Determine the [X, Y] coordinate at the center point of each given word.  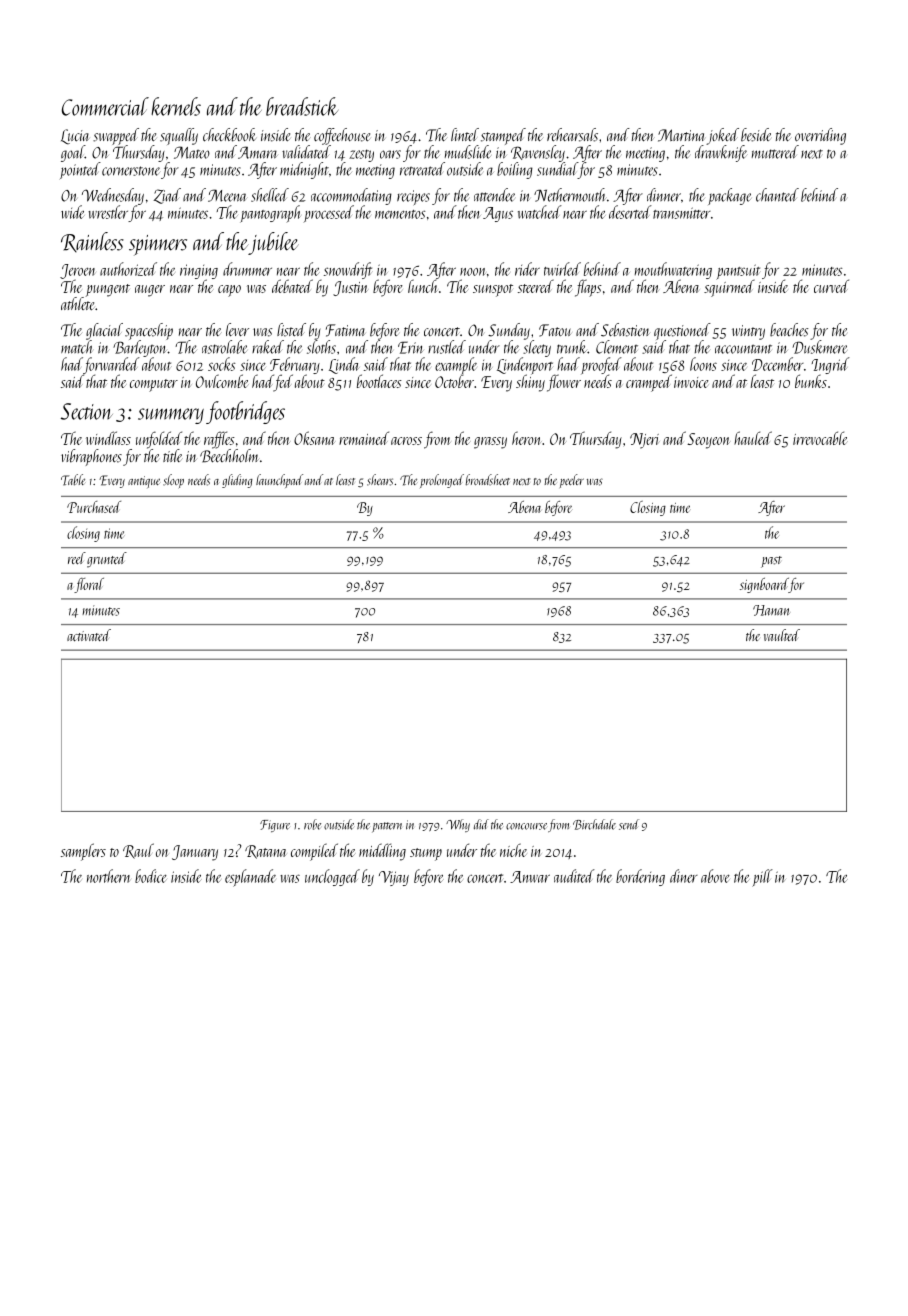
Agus [498, 214]
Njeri [645, 441]
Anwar [530, 877]
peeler [572, 481]
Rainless [92, 242]
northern [108, 876]
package [729, 196]
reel [77, 558]
